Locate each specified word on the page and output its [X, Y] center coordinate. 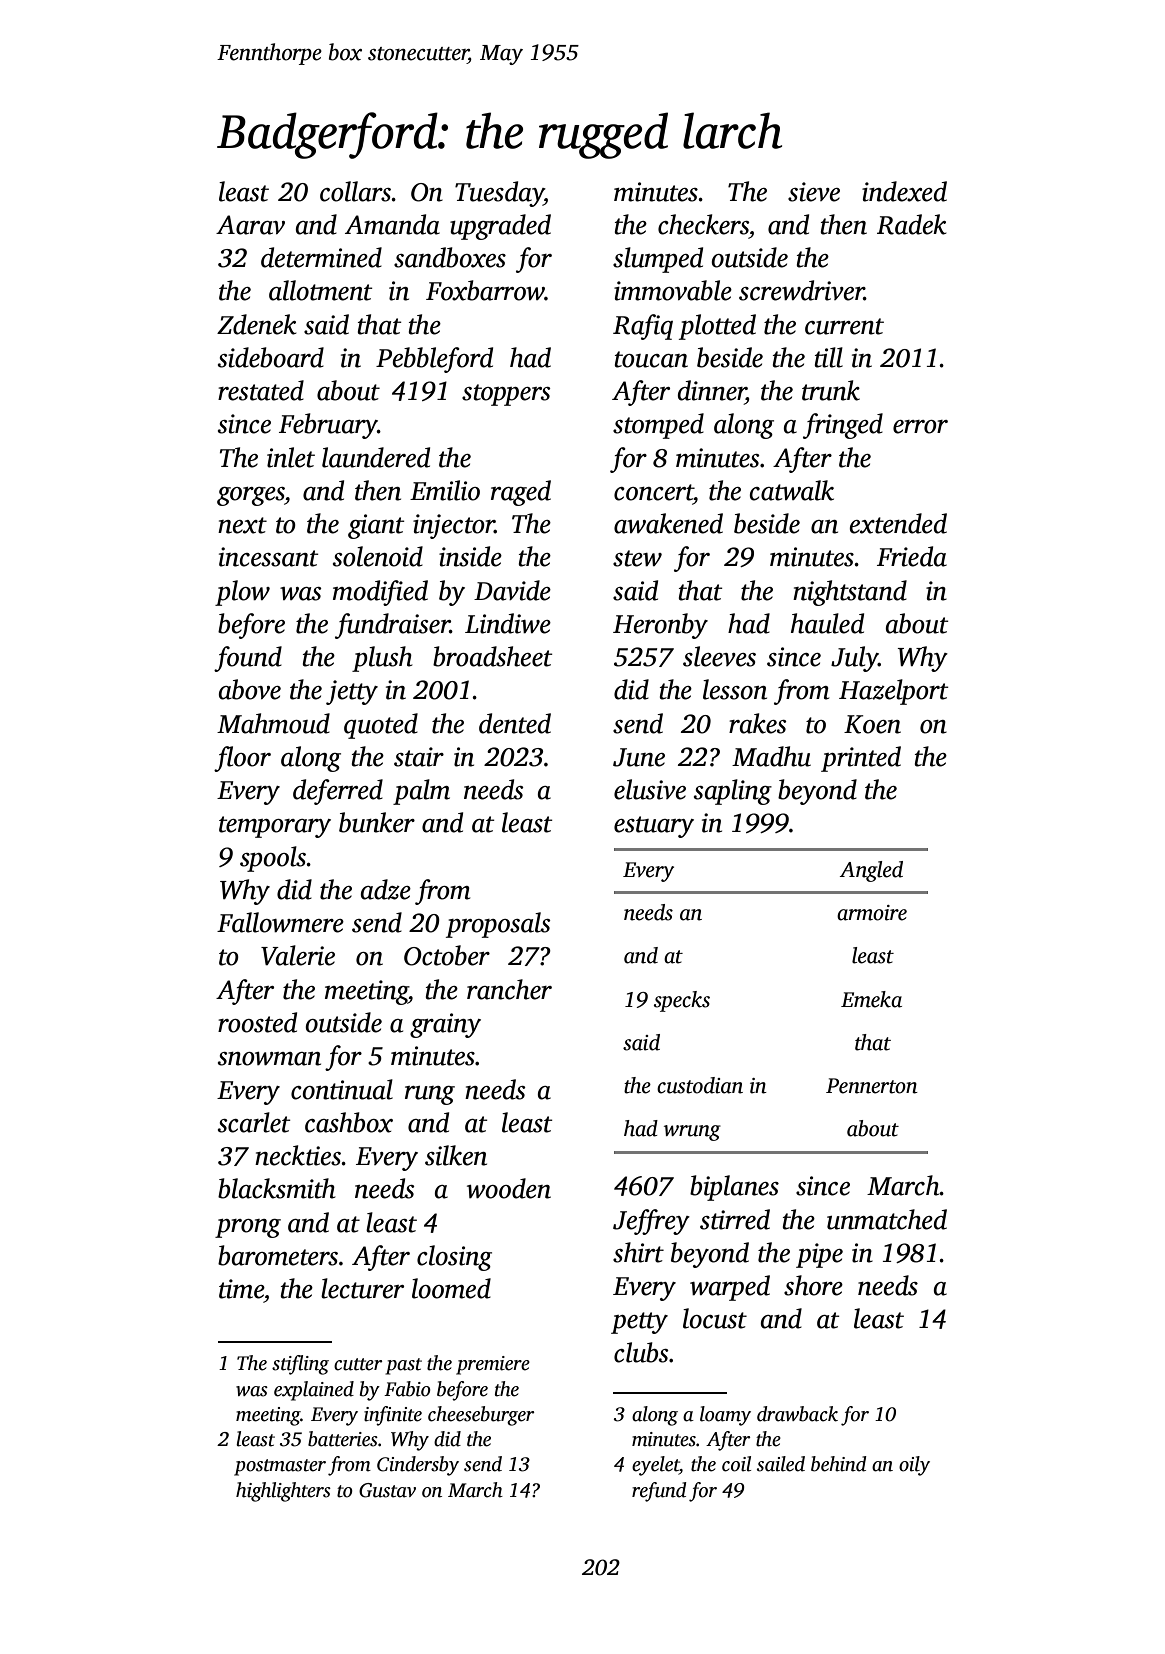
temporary [275, 827]
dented [515, 723]
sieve [814, 192]
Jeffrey [651, 1222]
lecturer [362, 1288]
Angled [871, 871]
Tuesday [499, 194]
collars [356, 191]
